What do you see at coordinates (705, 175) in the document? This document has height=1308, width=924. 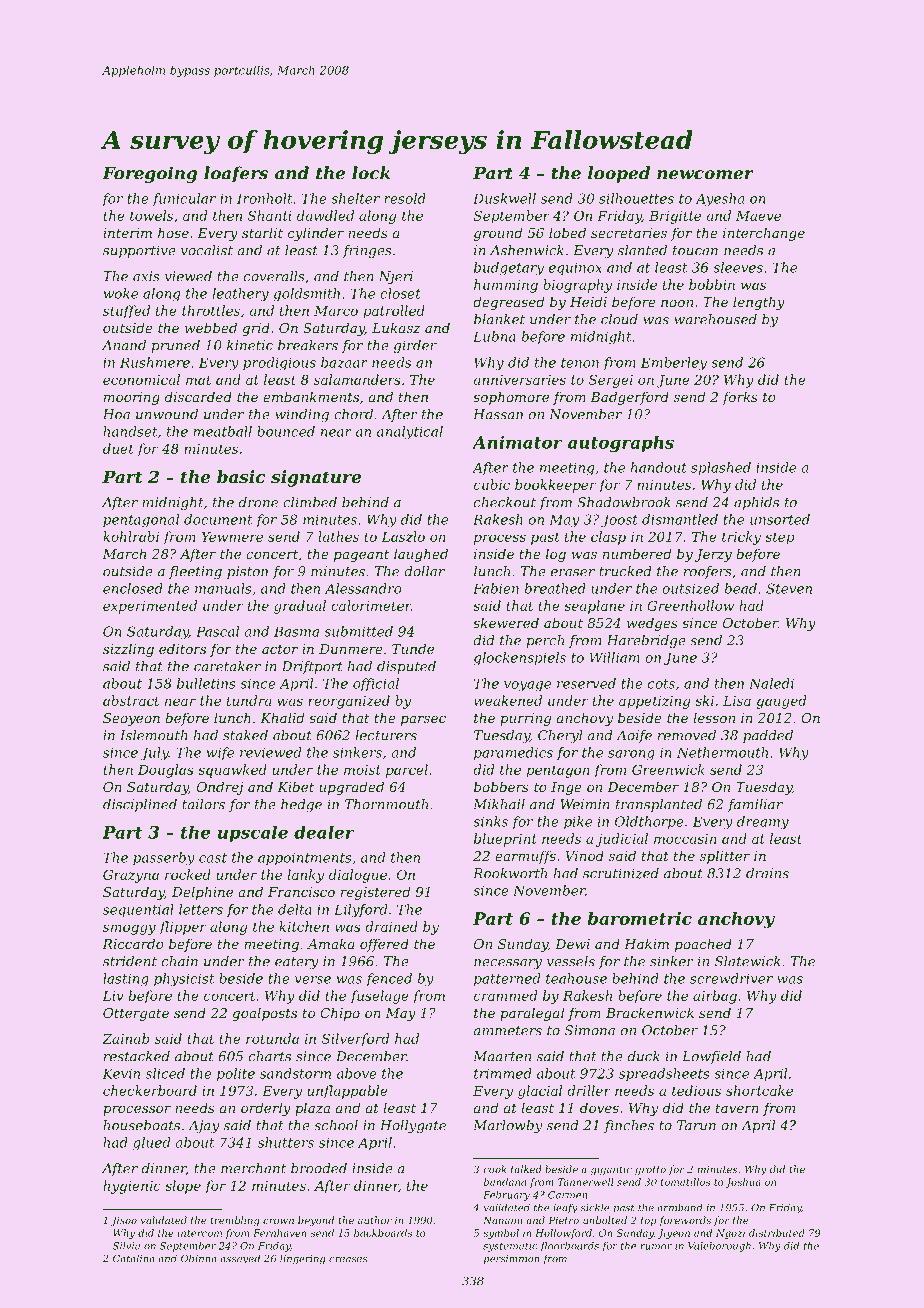 I see `newcomer` at bounding box center [705, 175].
